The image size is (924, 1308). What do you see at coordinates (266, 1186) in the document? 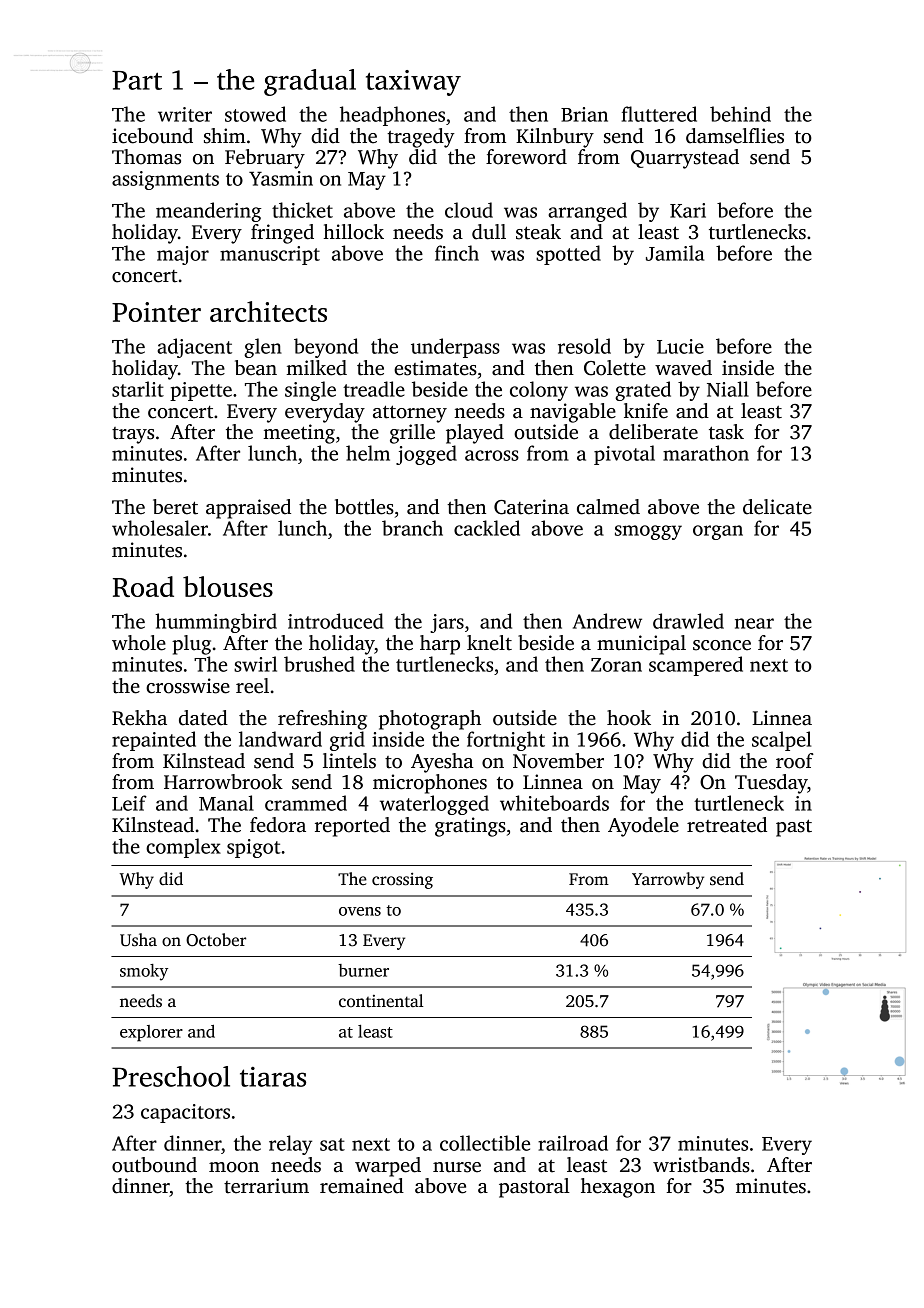
I see `terrarium` at bounding box center [266, 1186].
